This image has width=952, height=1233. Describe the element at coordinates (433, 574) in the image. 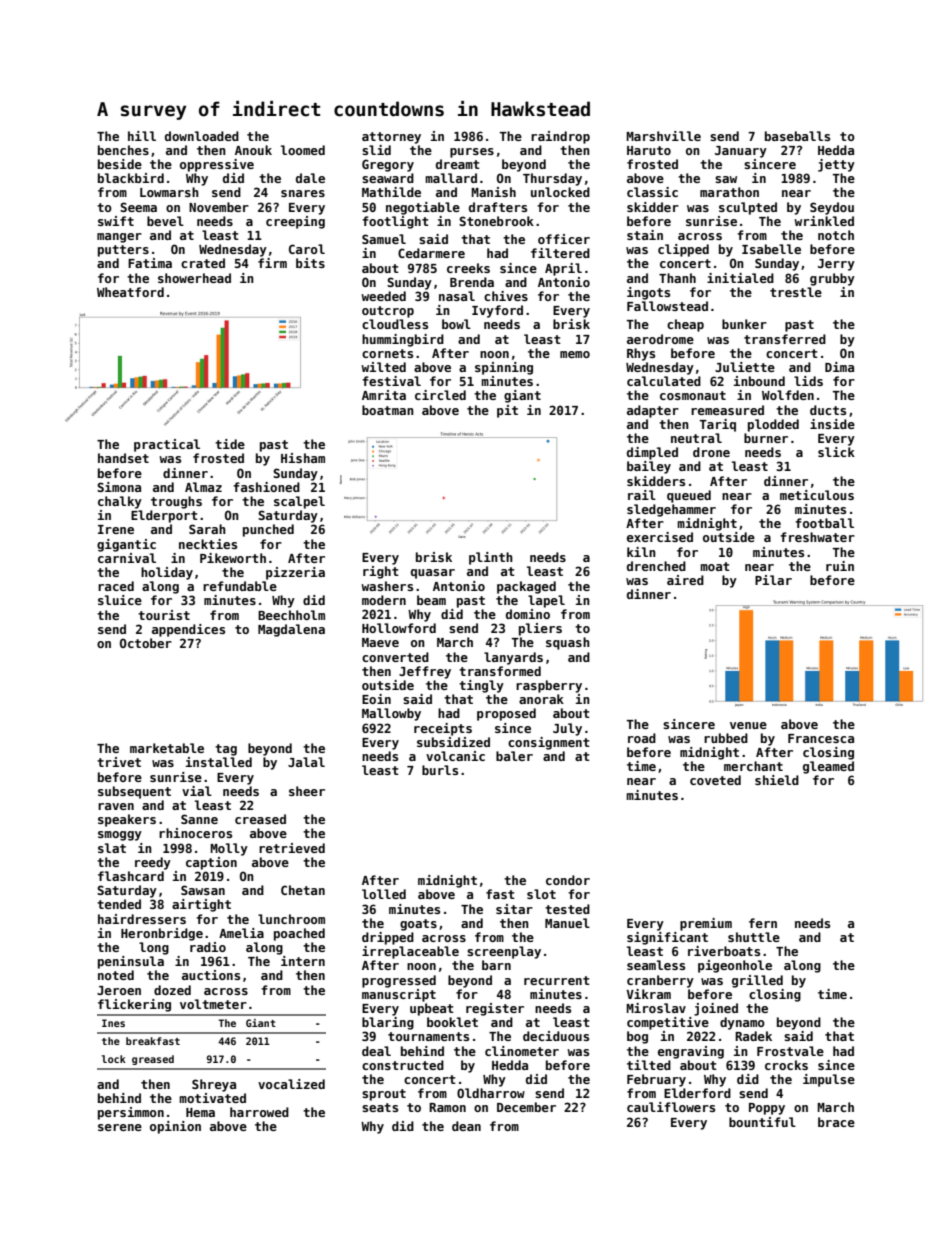

I see `quasar` at that location.
